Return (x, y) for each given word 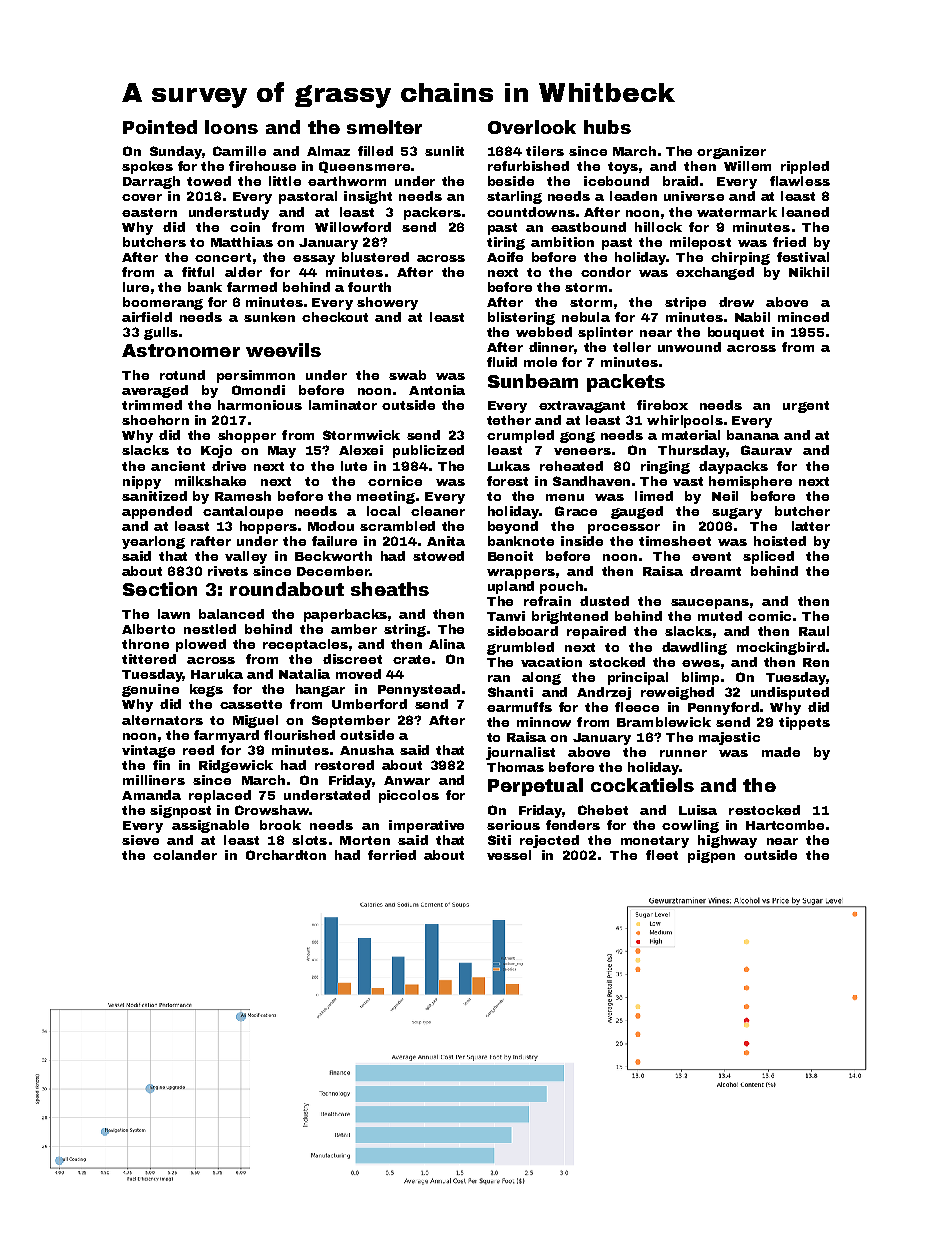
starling (514, 197)
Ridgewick (236, 766)
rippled (805, 167)
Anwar (407, 780)
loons (231, 127)
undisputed (790, 693)
